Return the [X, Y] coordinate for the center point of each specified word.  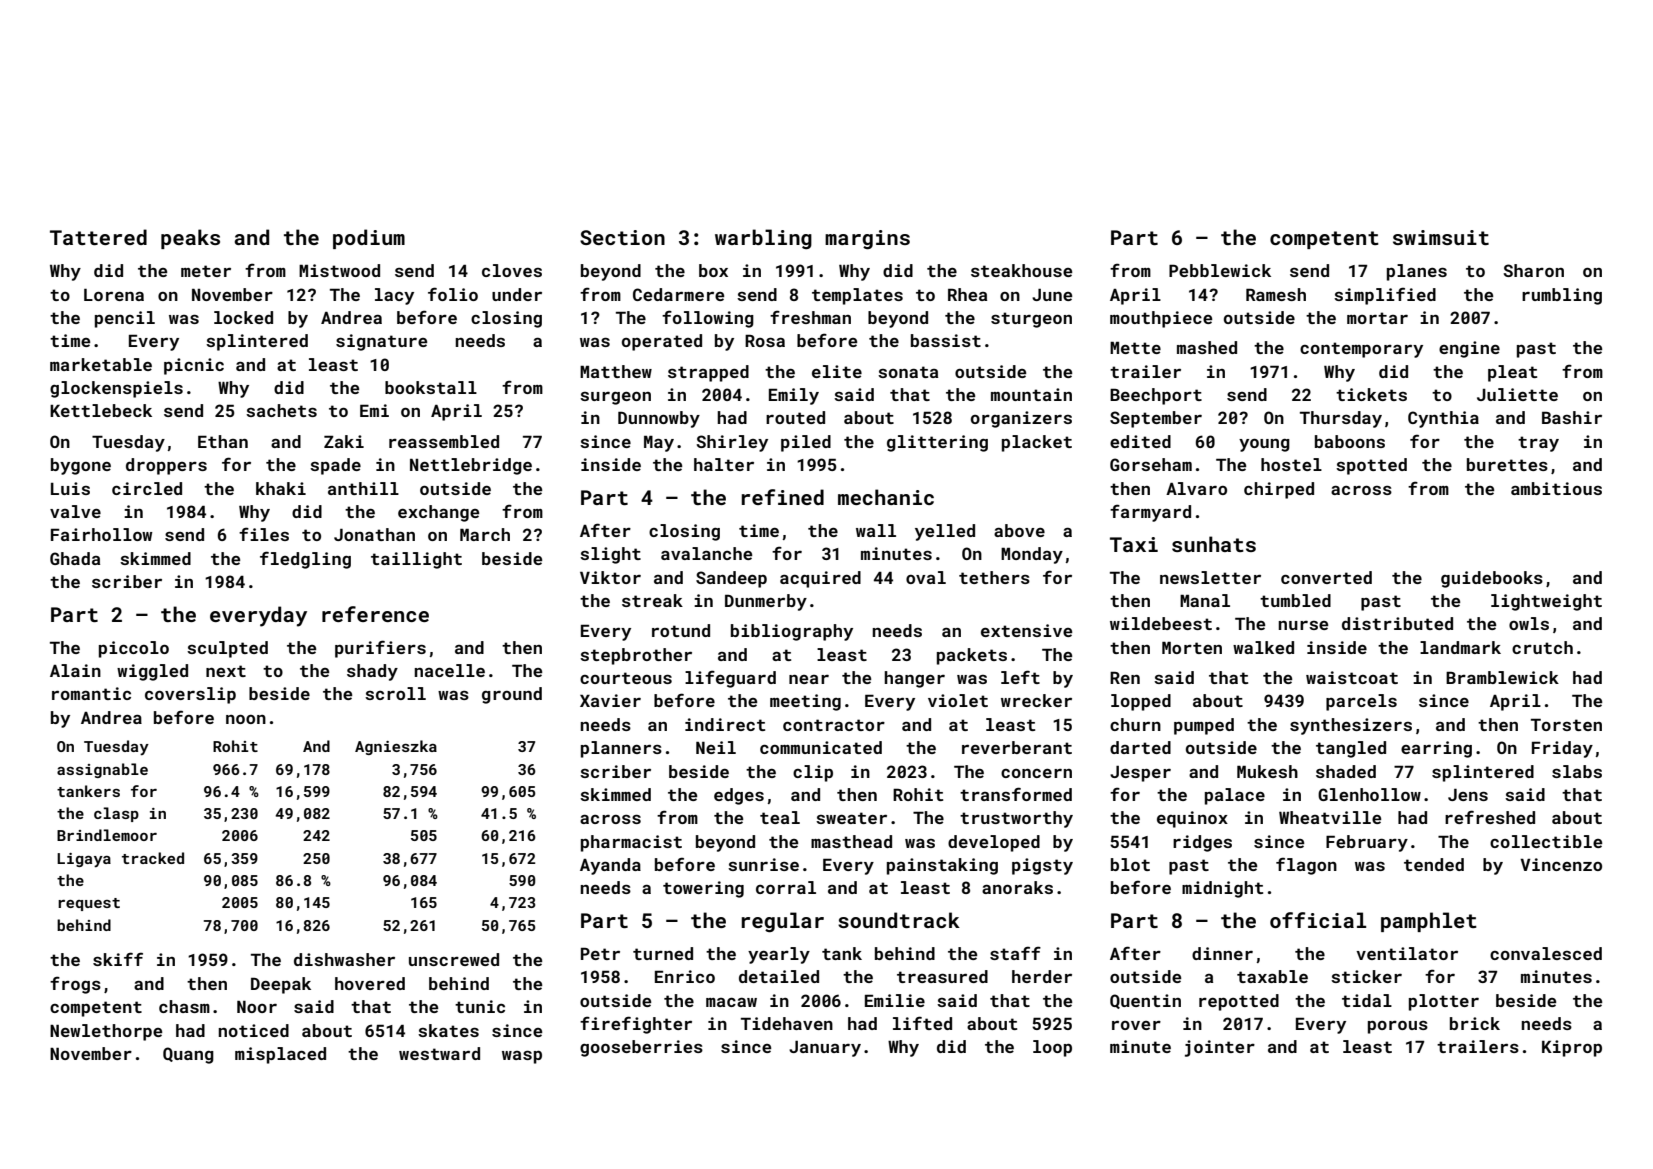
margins [867, 240]
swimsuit [1441, 237]
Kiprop [1572, 1048]
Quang [188, 1055]
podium [369, 239]
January [825, 1049]
